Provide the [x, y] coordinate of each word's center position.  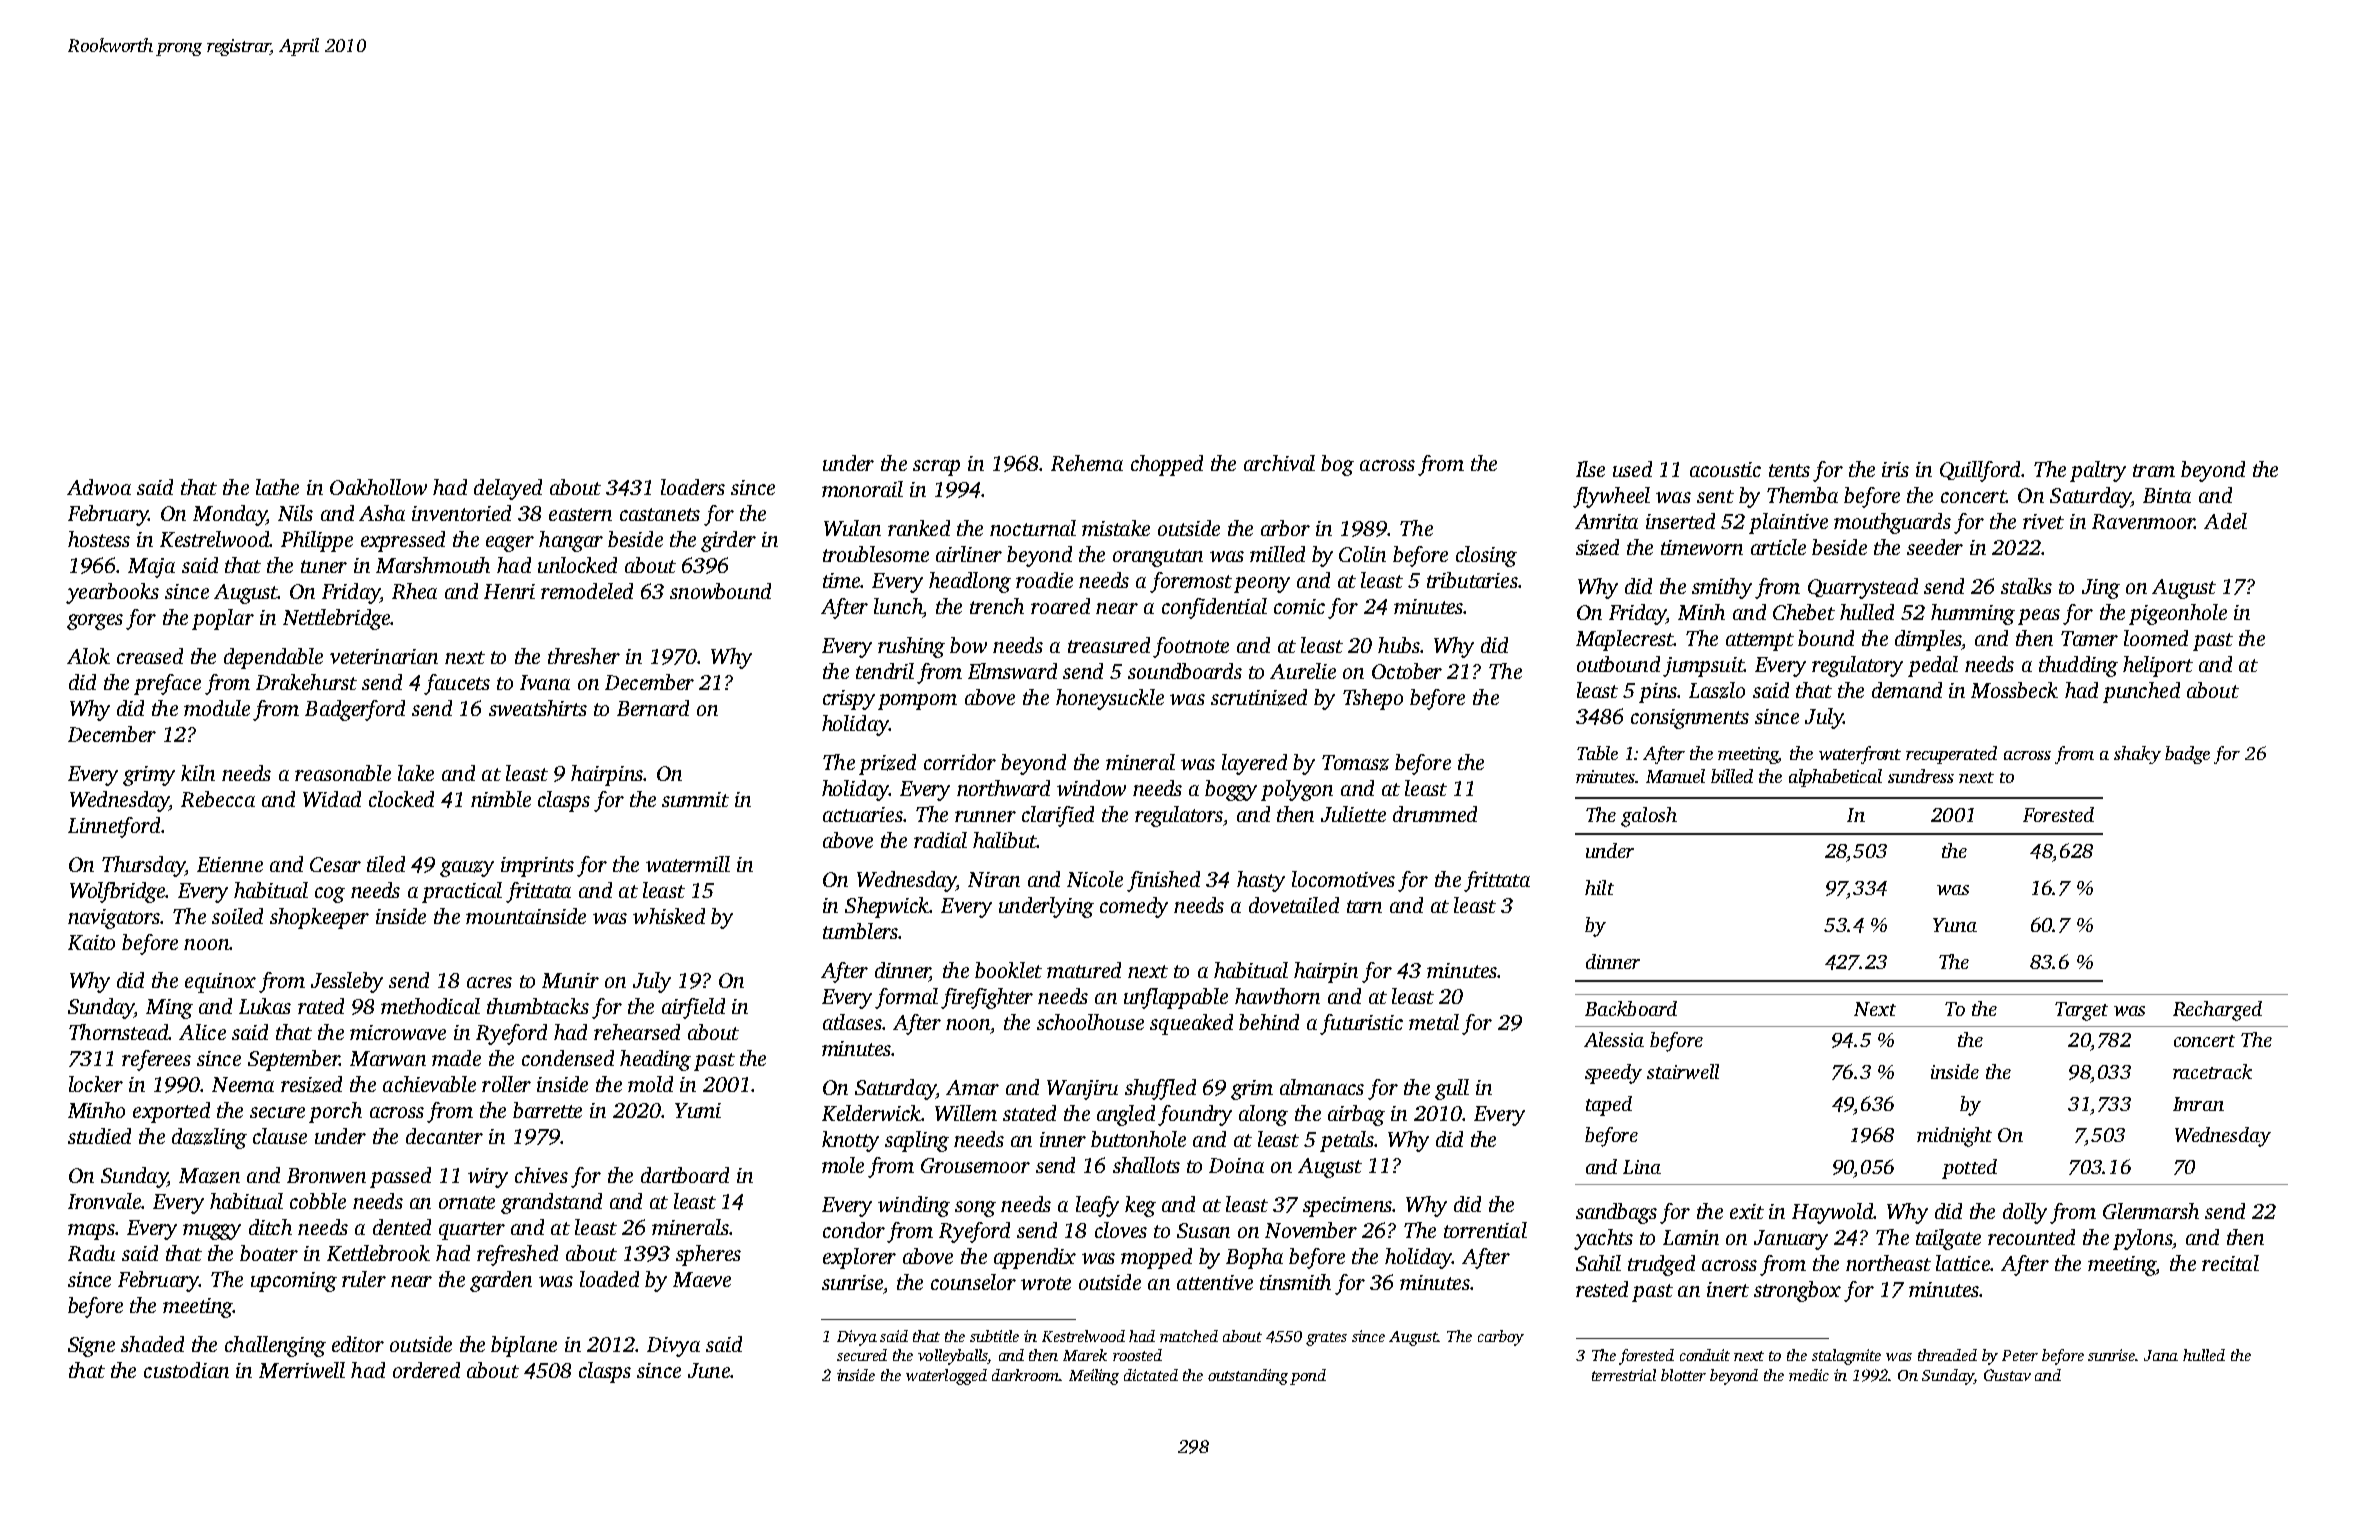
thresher [584, 656]
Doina [1236, 1165]
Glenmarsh [2151, 1211]
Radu [91, 1253]
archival [1279, 463]
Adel [2225, 521]
